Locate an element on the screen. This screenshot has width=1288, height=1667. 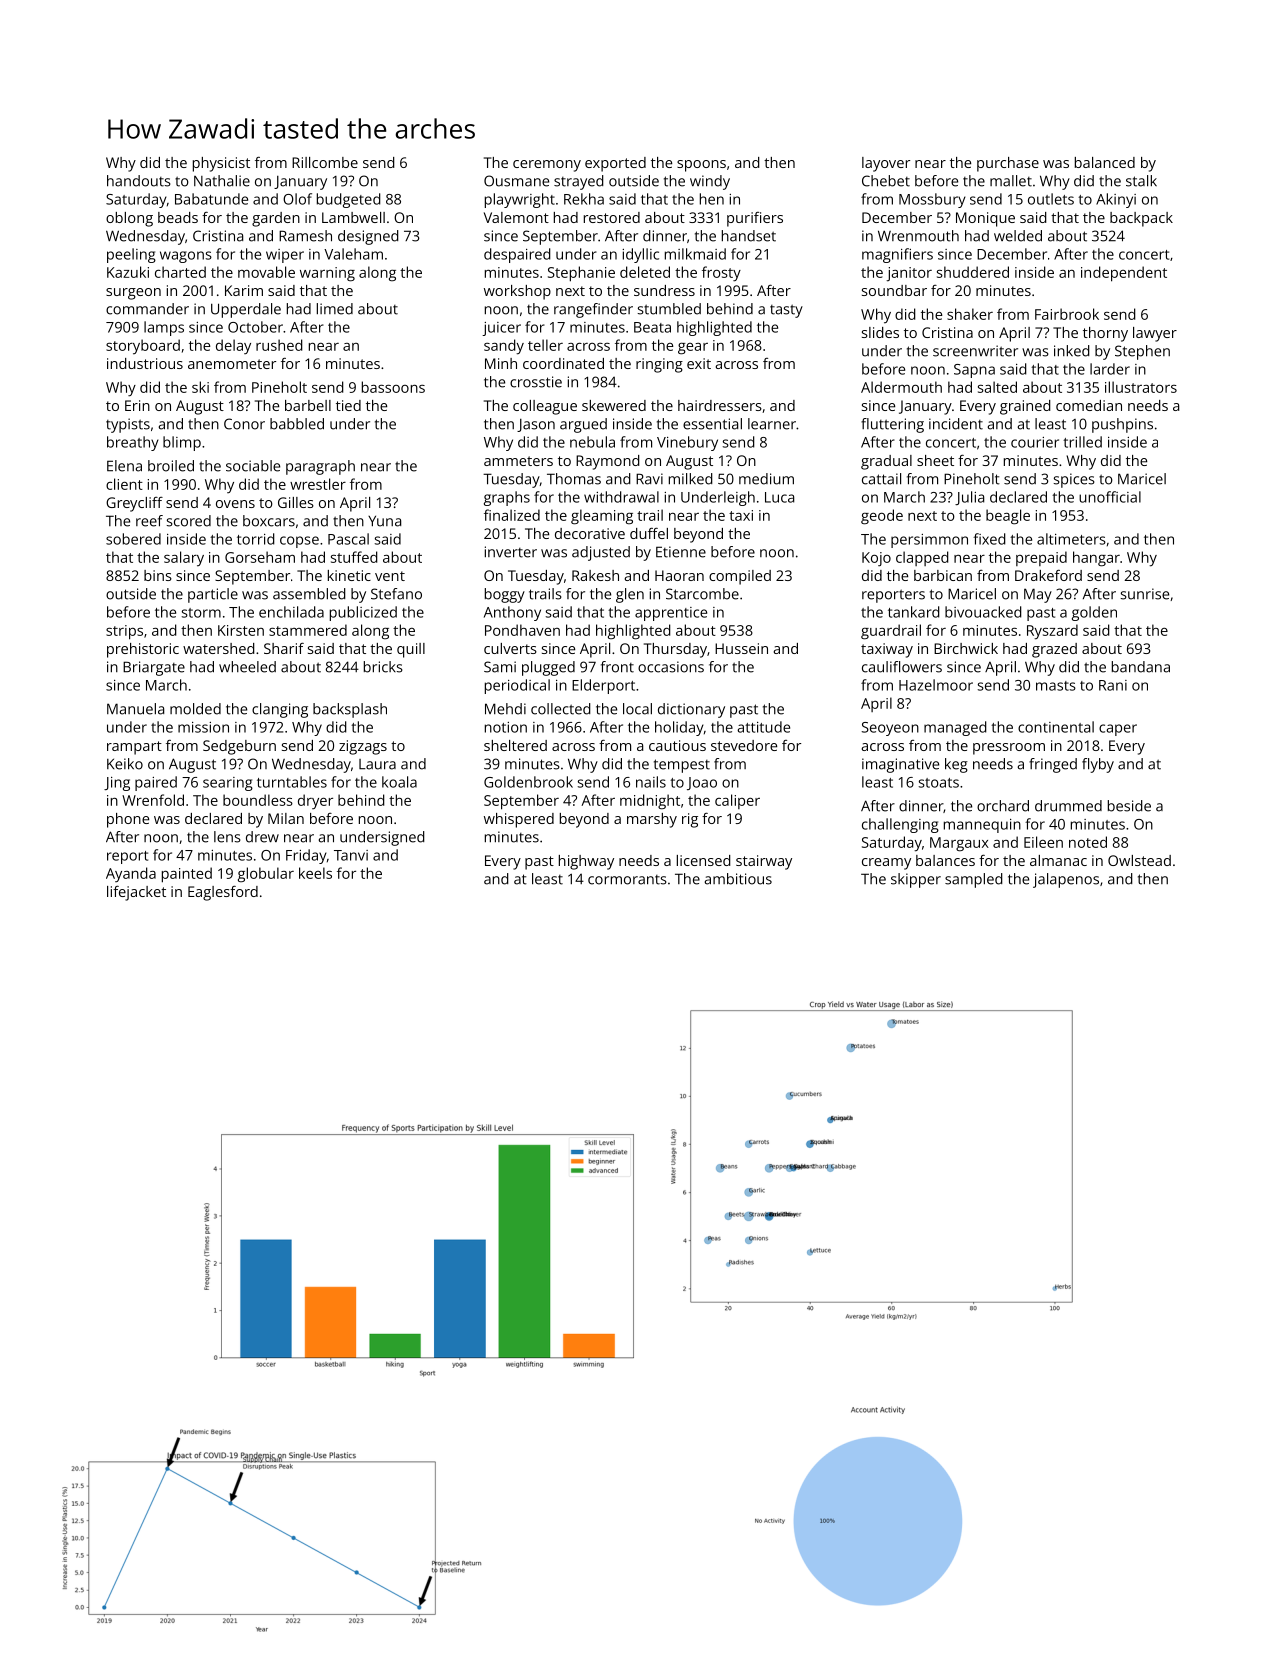
ambitious is located at coordinates (738, 879).
